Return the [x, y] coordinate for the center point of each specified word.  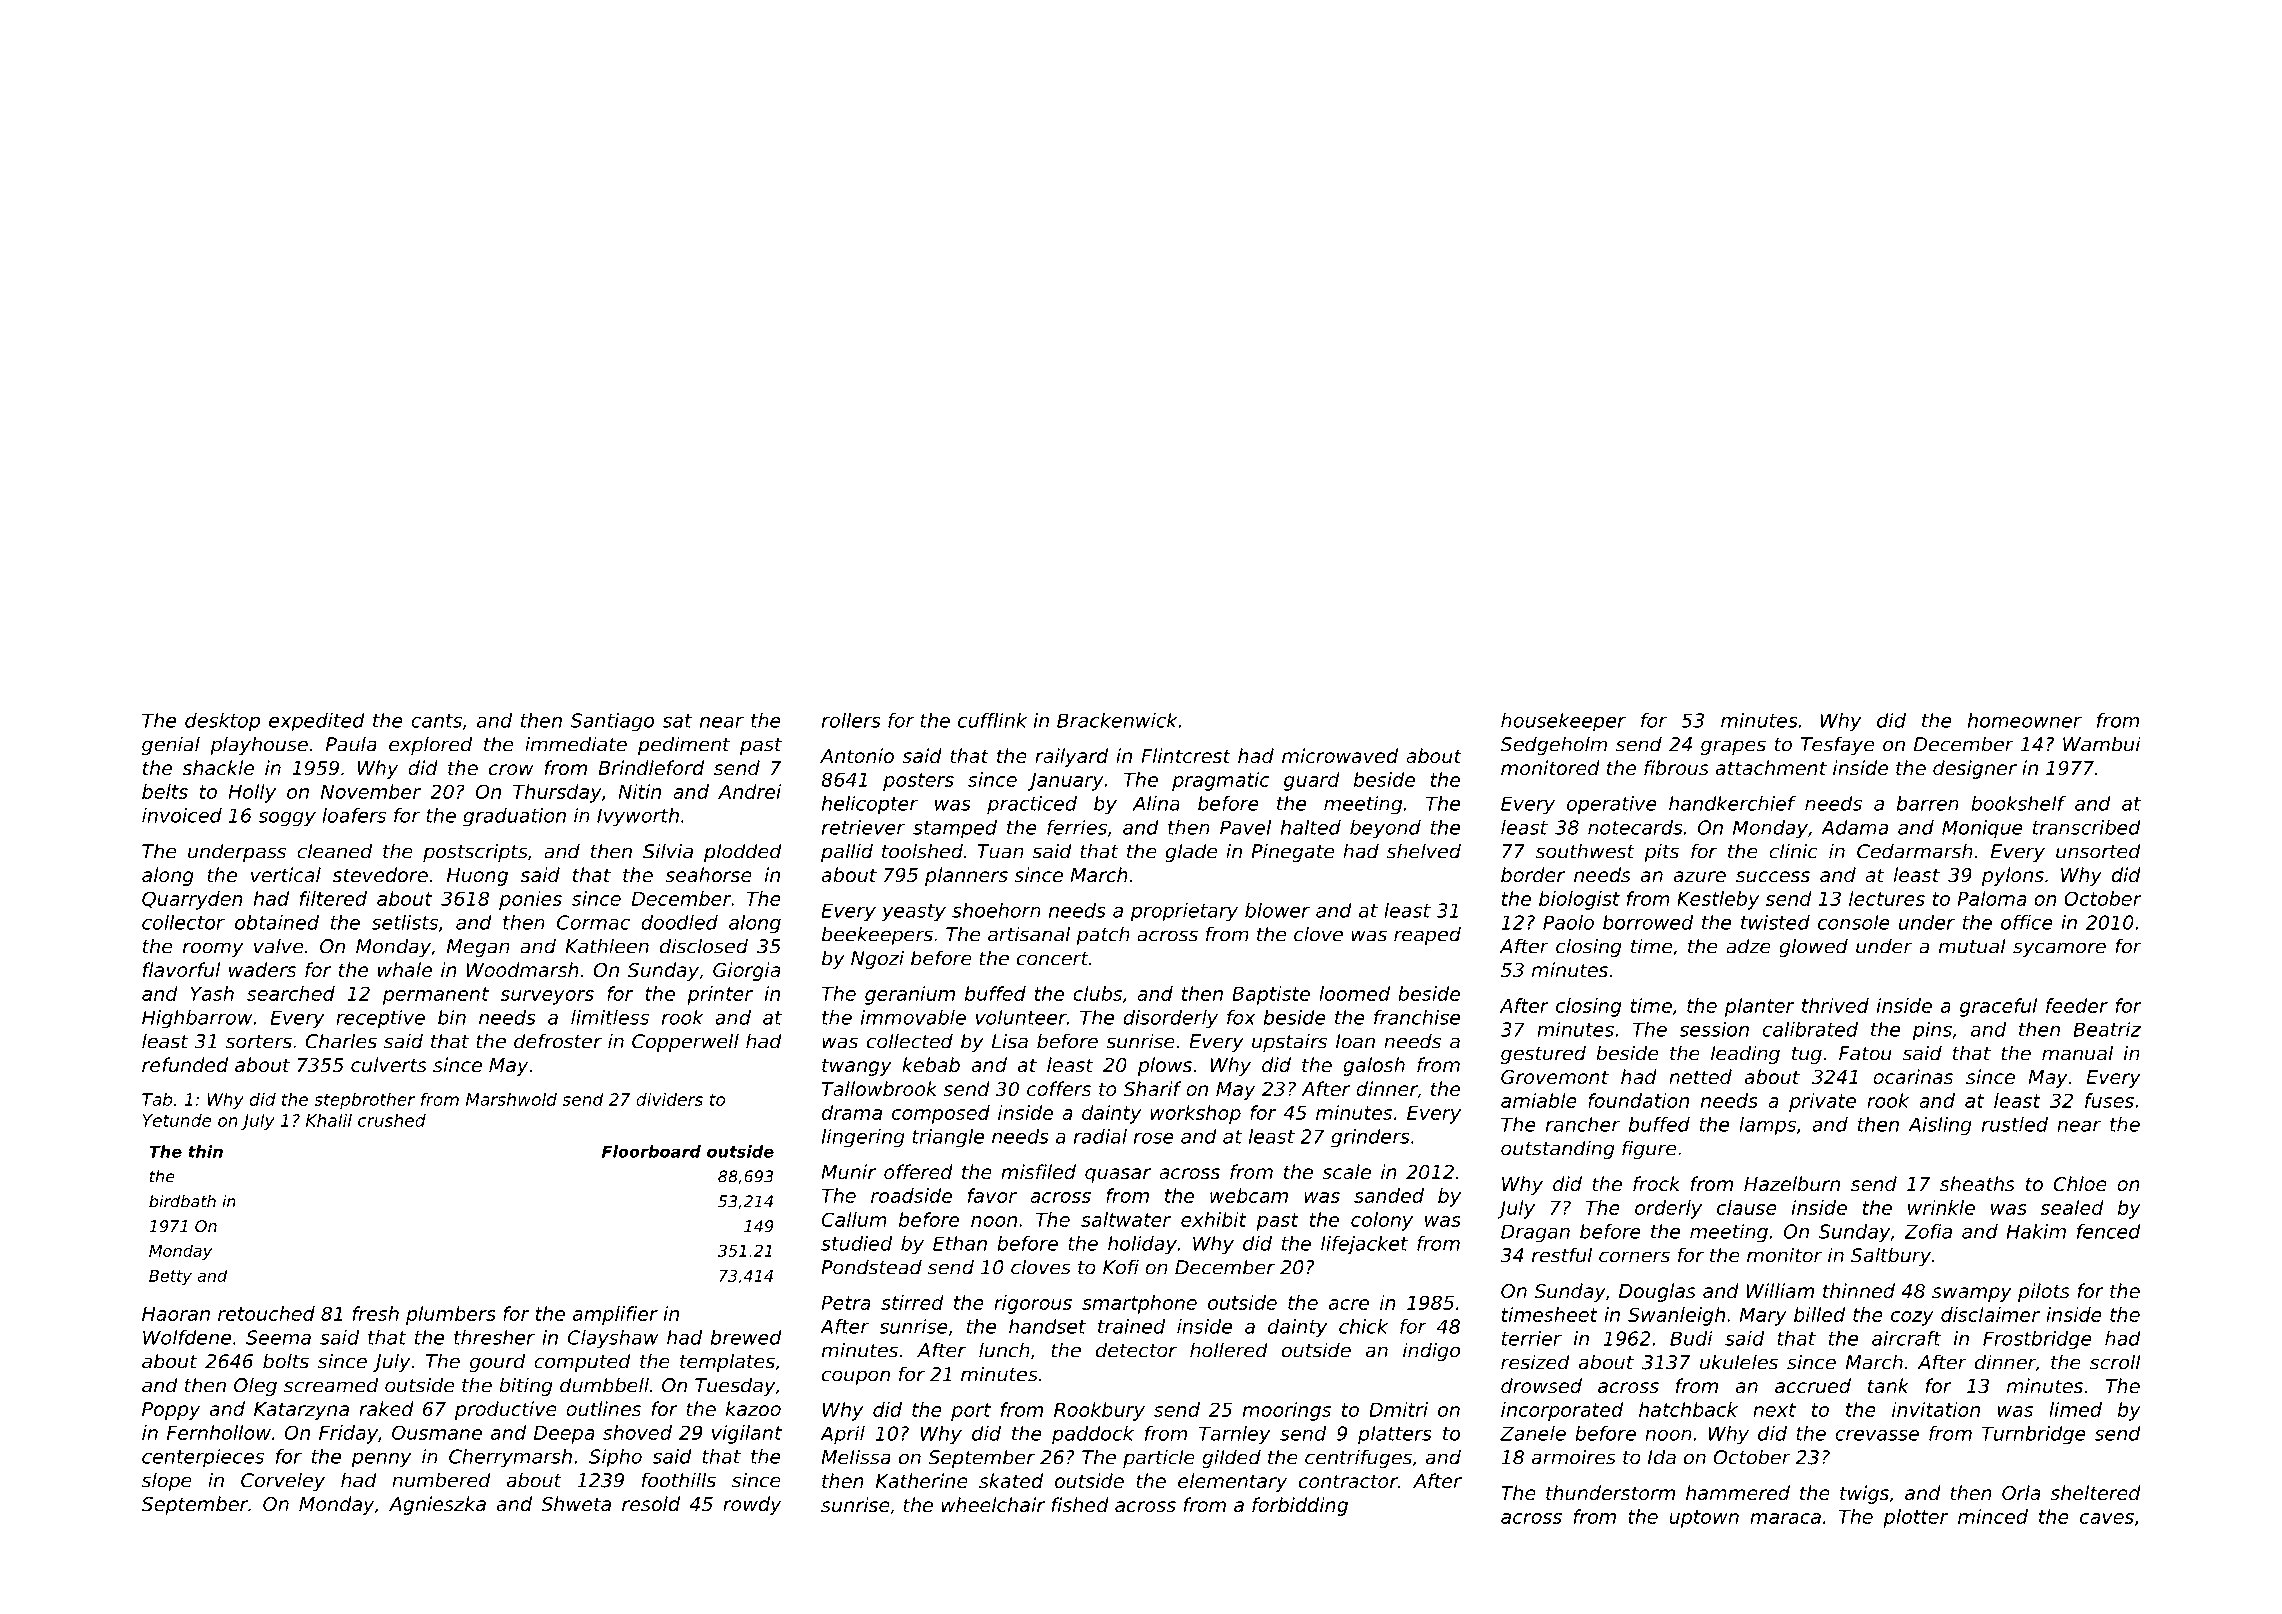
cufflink [992, 720]
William [1780, 1290]
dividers [669, 1099]
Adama [1854, 827]
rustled [2015, 1124]
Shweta [576, 1503]
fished [1080, 1504]
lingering [863, 1138]
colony [1382, 1221]
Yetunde [177, 1120]
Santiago [612, 722]
